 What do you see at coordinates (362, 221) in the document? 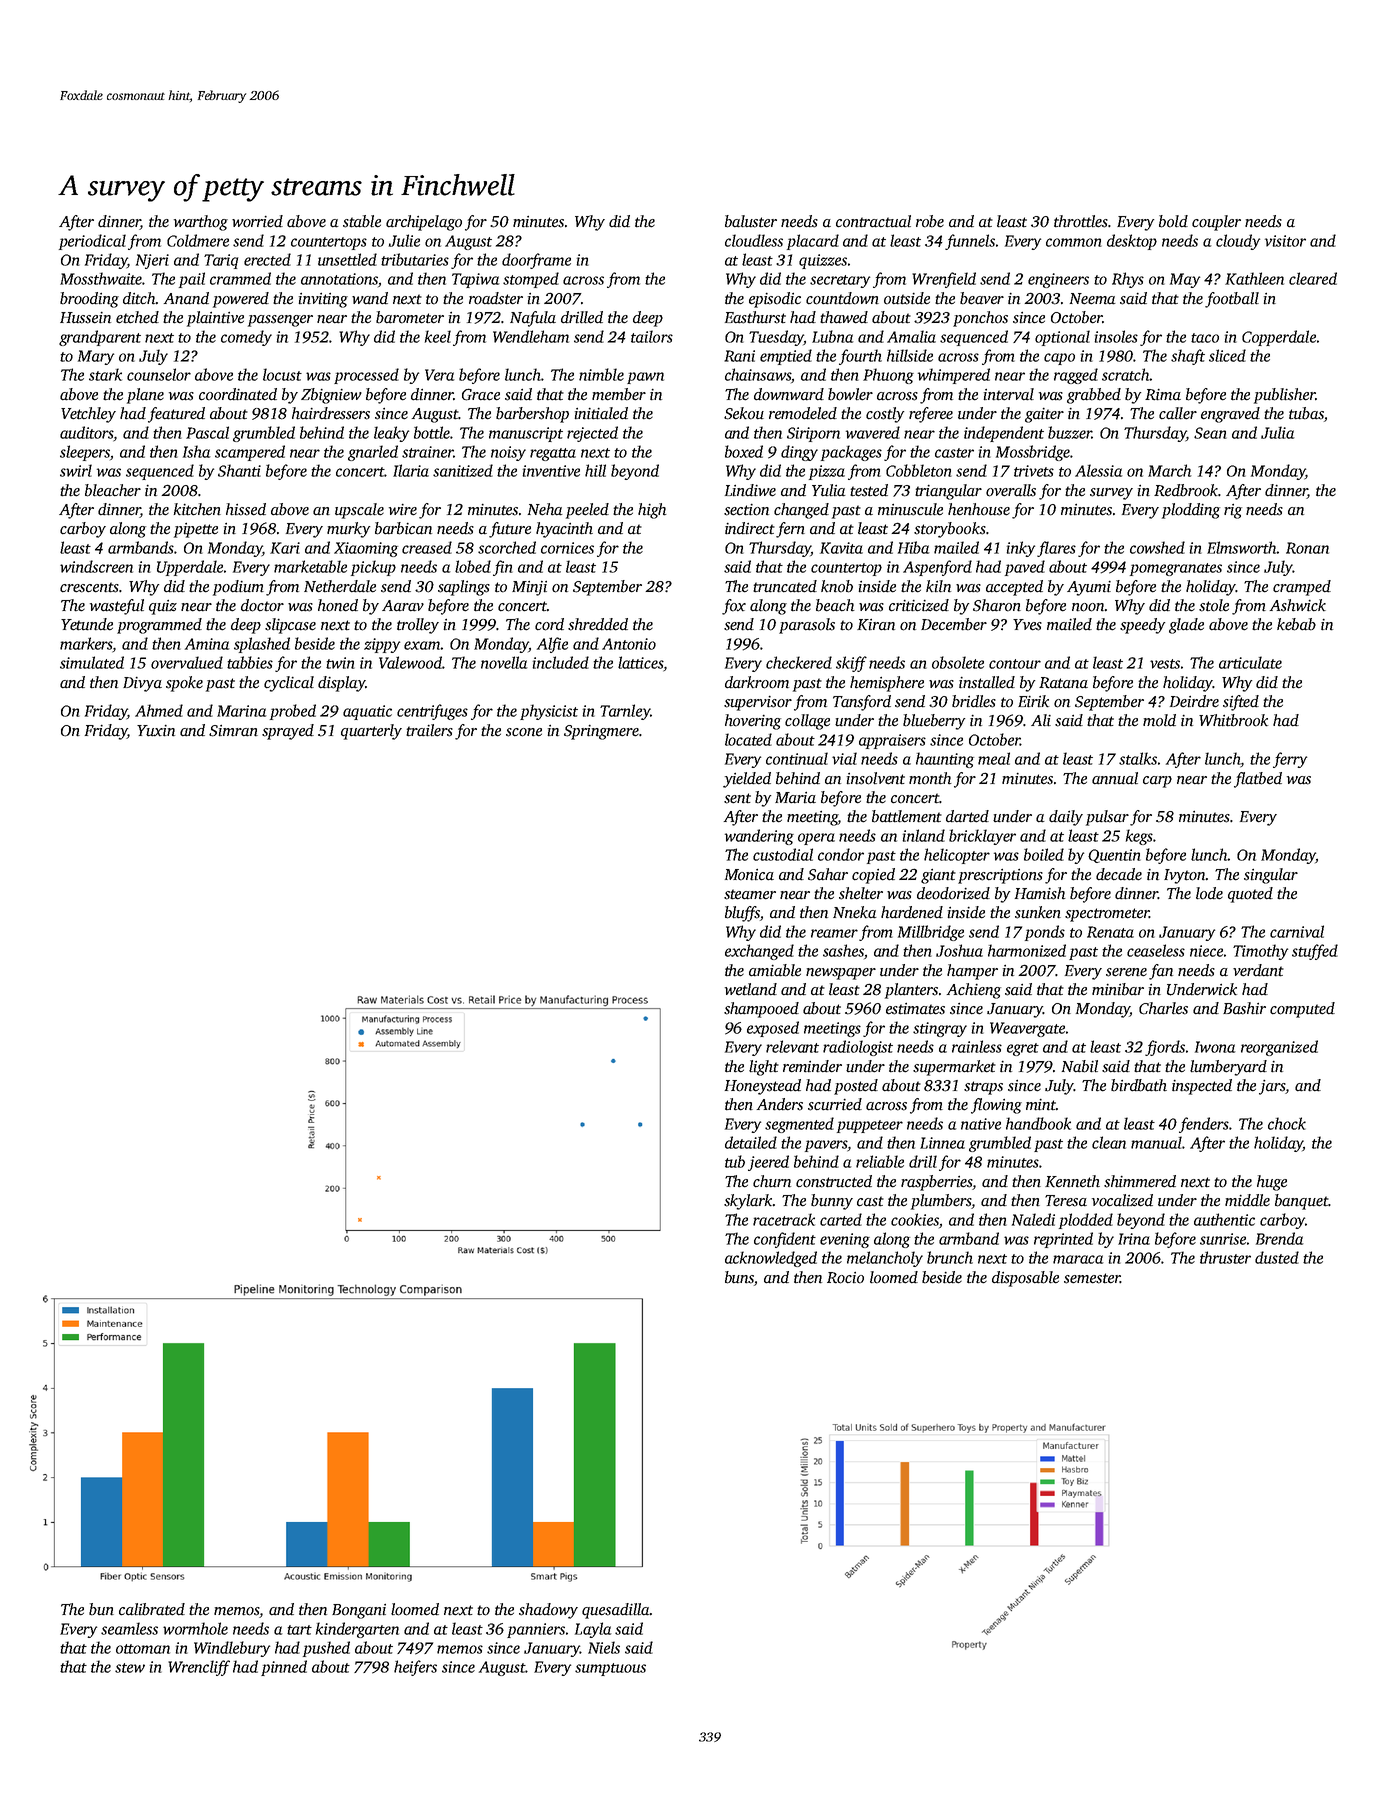
I see `stable` at bounding box center [362, 221].
